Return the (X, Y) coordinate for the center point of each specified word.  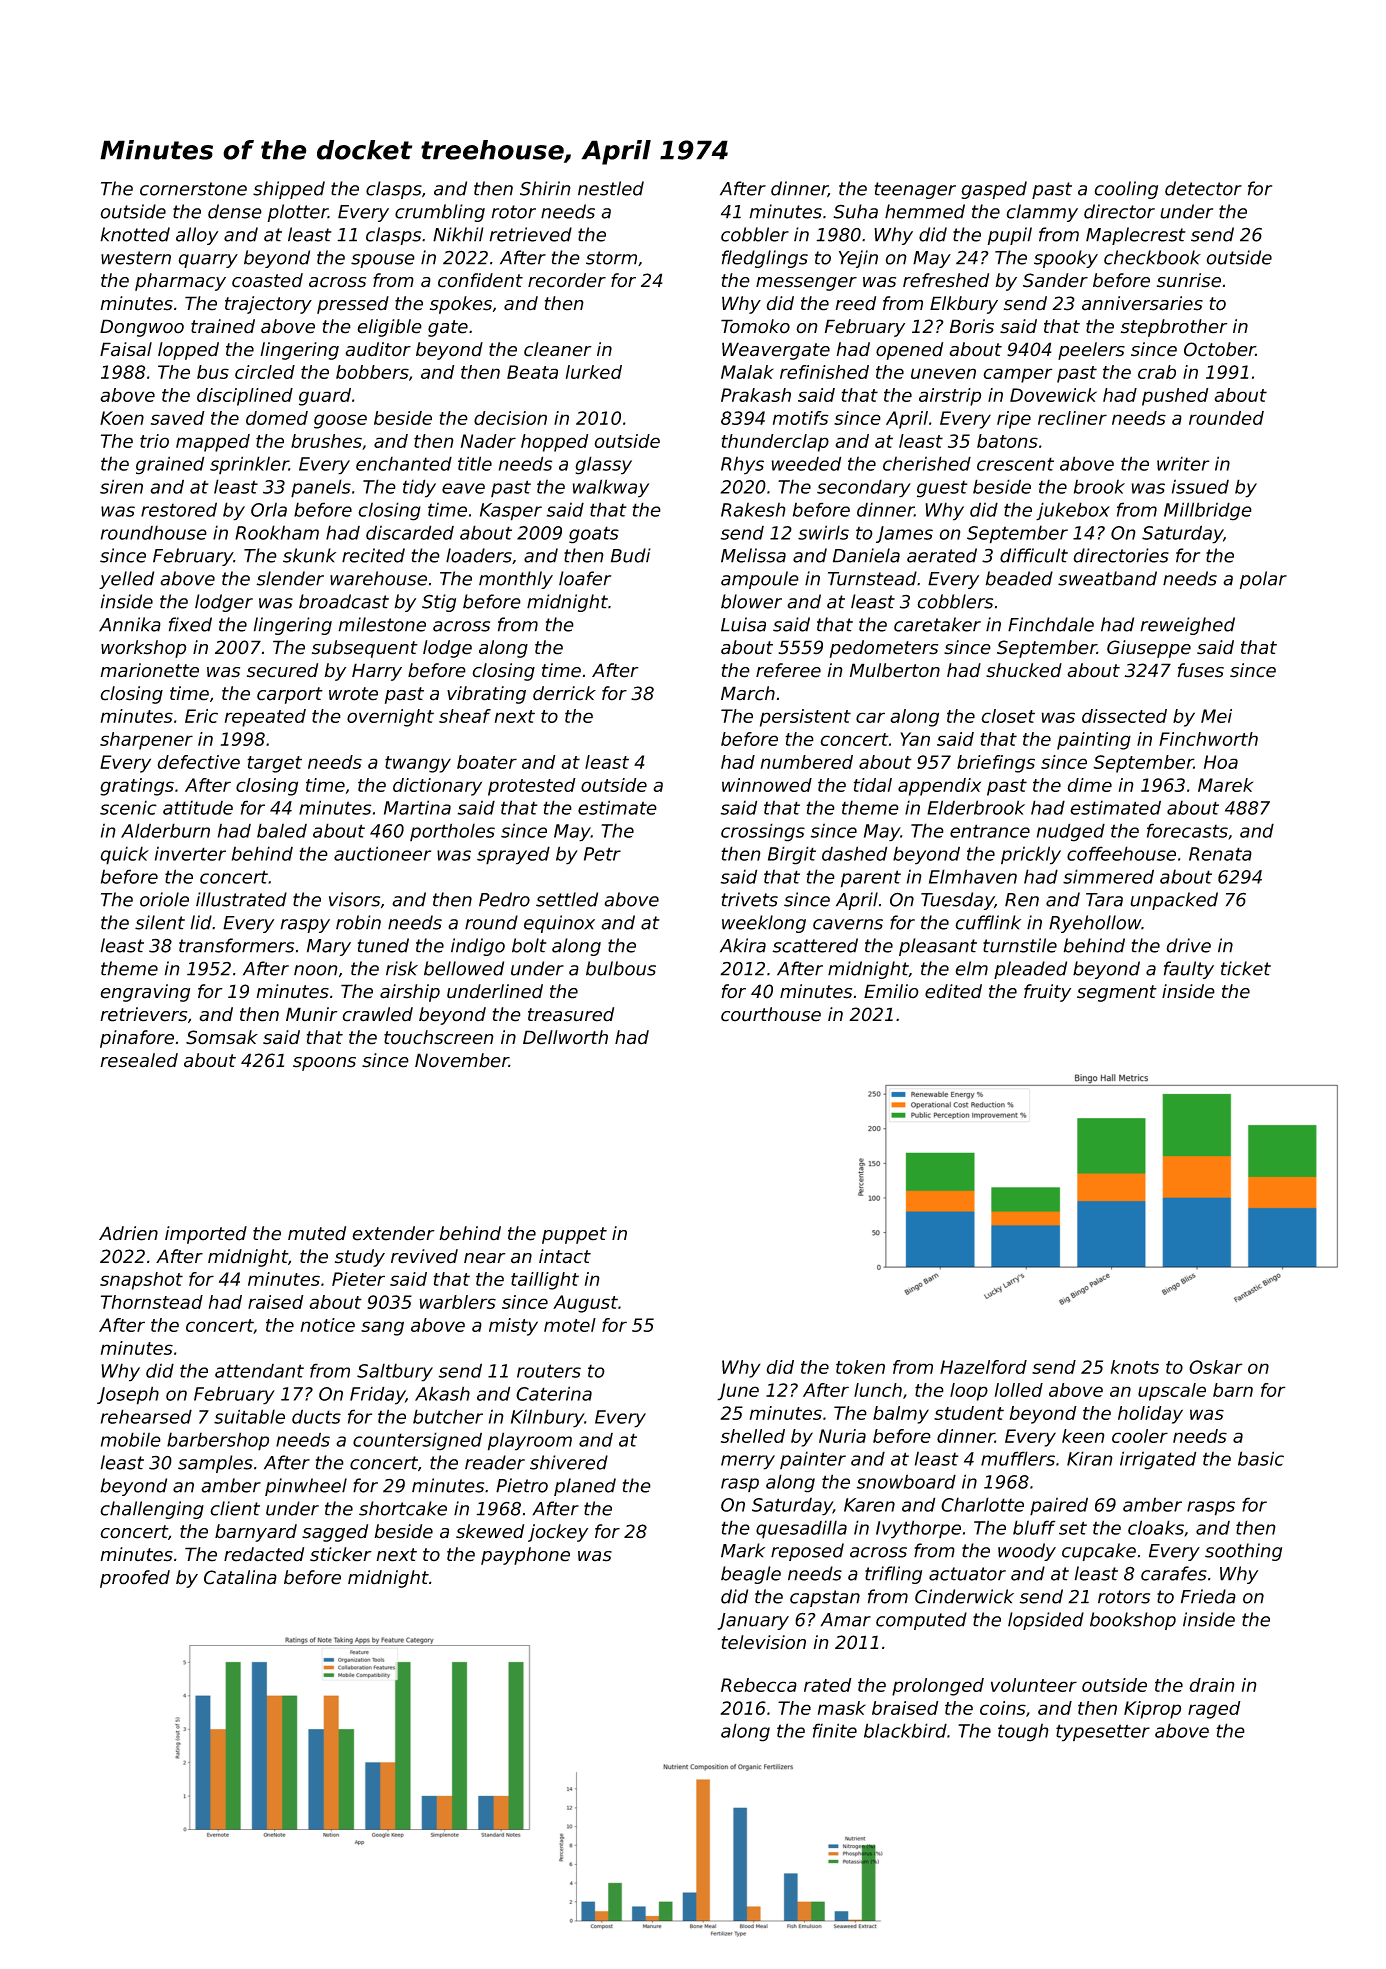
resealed (139, 1060)
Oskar (1216, 1367)
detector (1203, 188)
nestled (611, 188)
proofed (135, 1579)
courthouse (771, 1014)
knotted (135, 234)
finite (835, 1730)
